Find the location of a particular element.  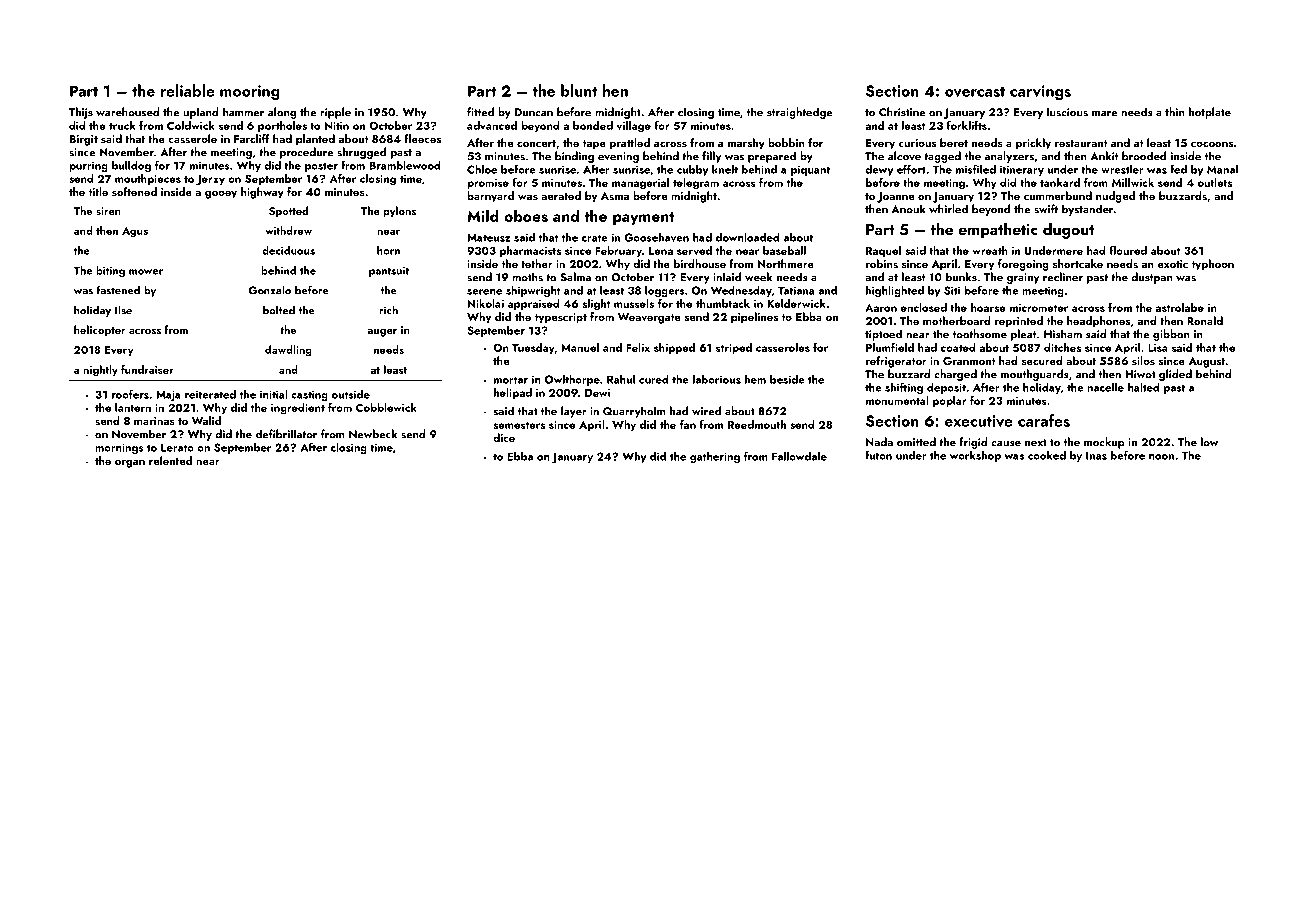

mooring is located at coordinates (250, 92).
